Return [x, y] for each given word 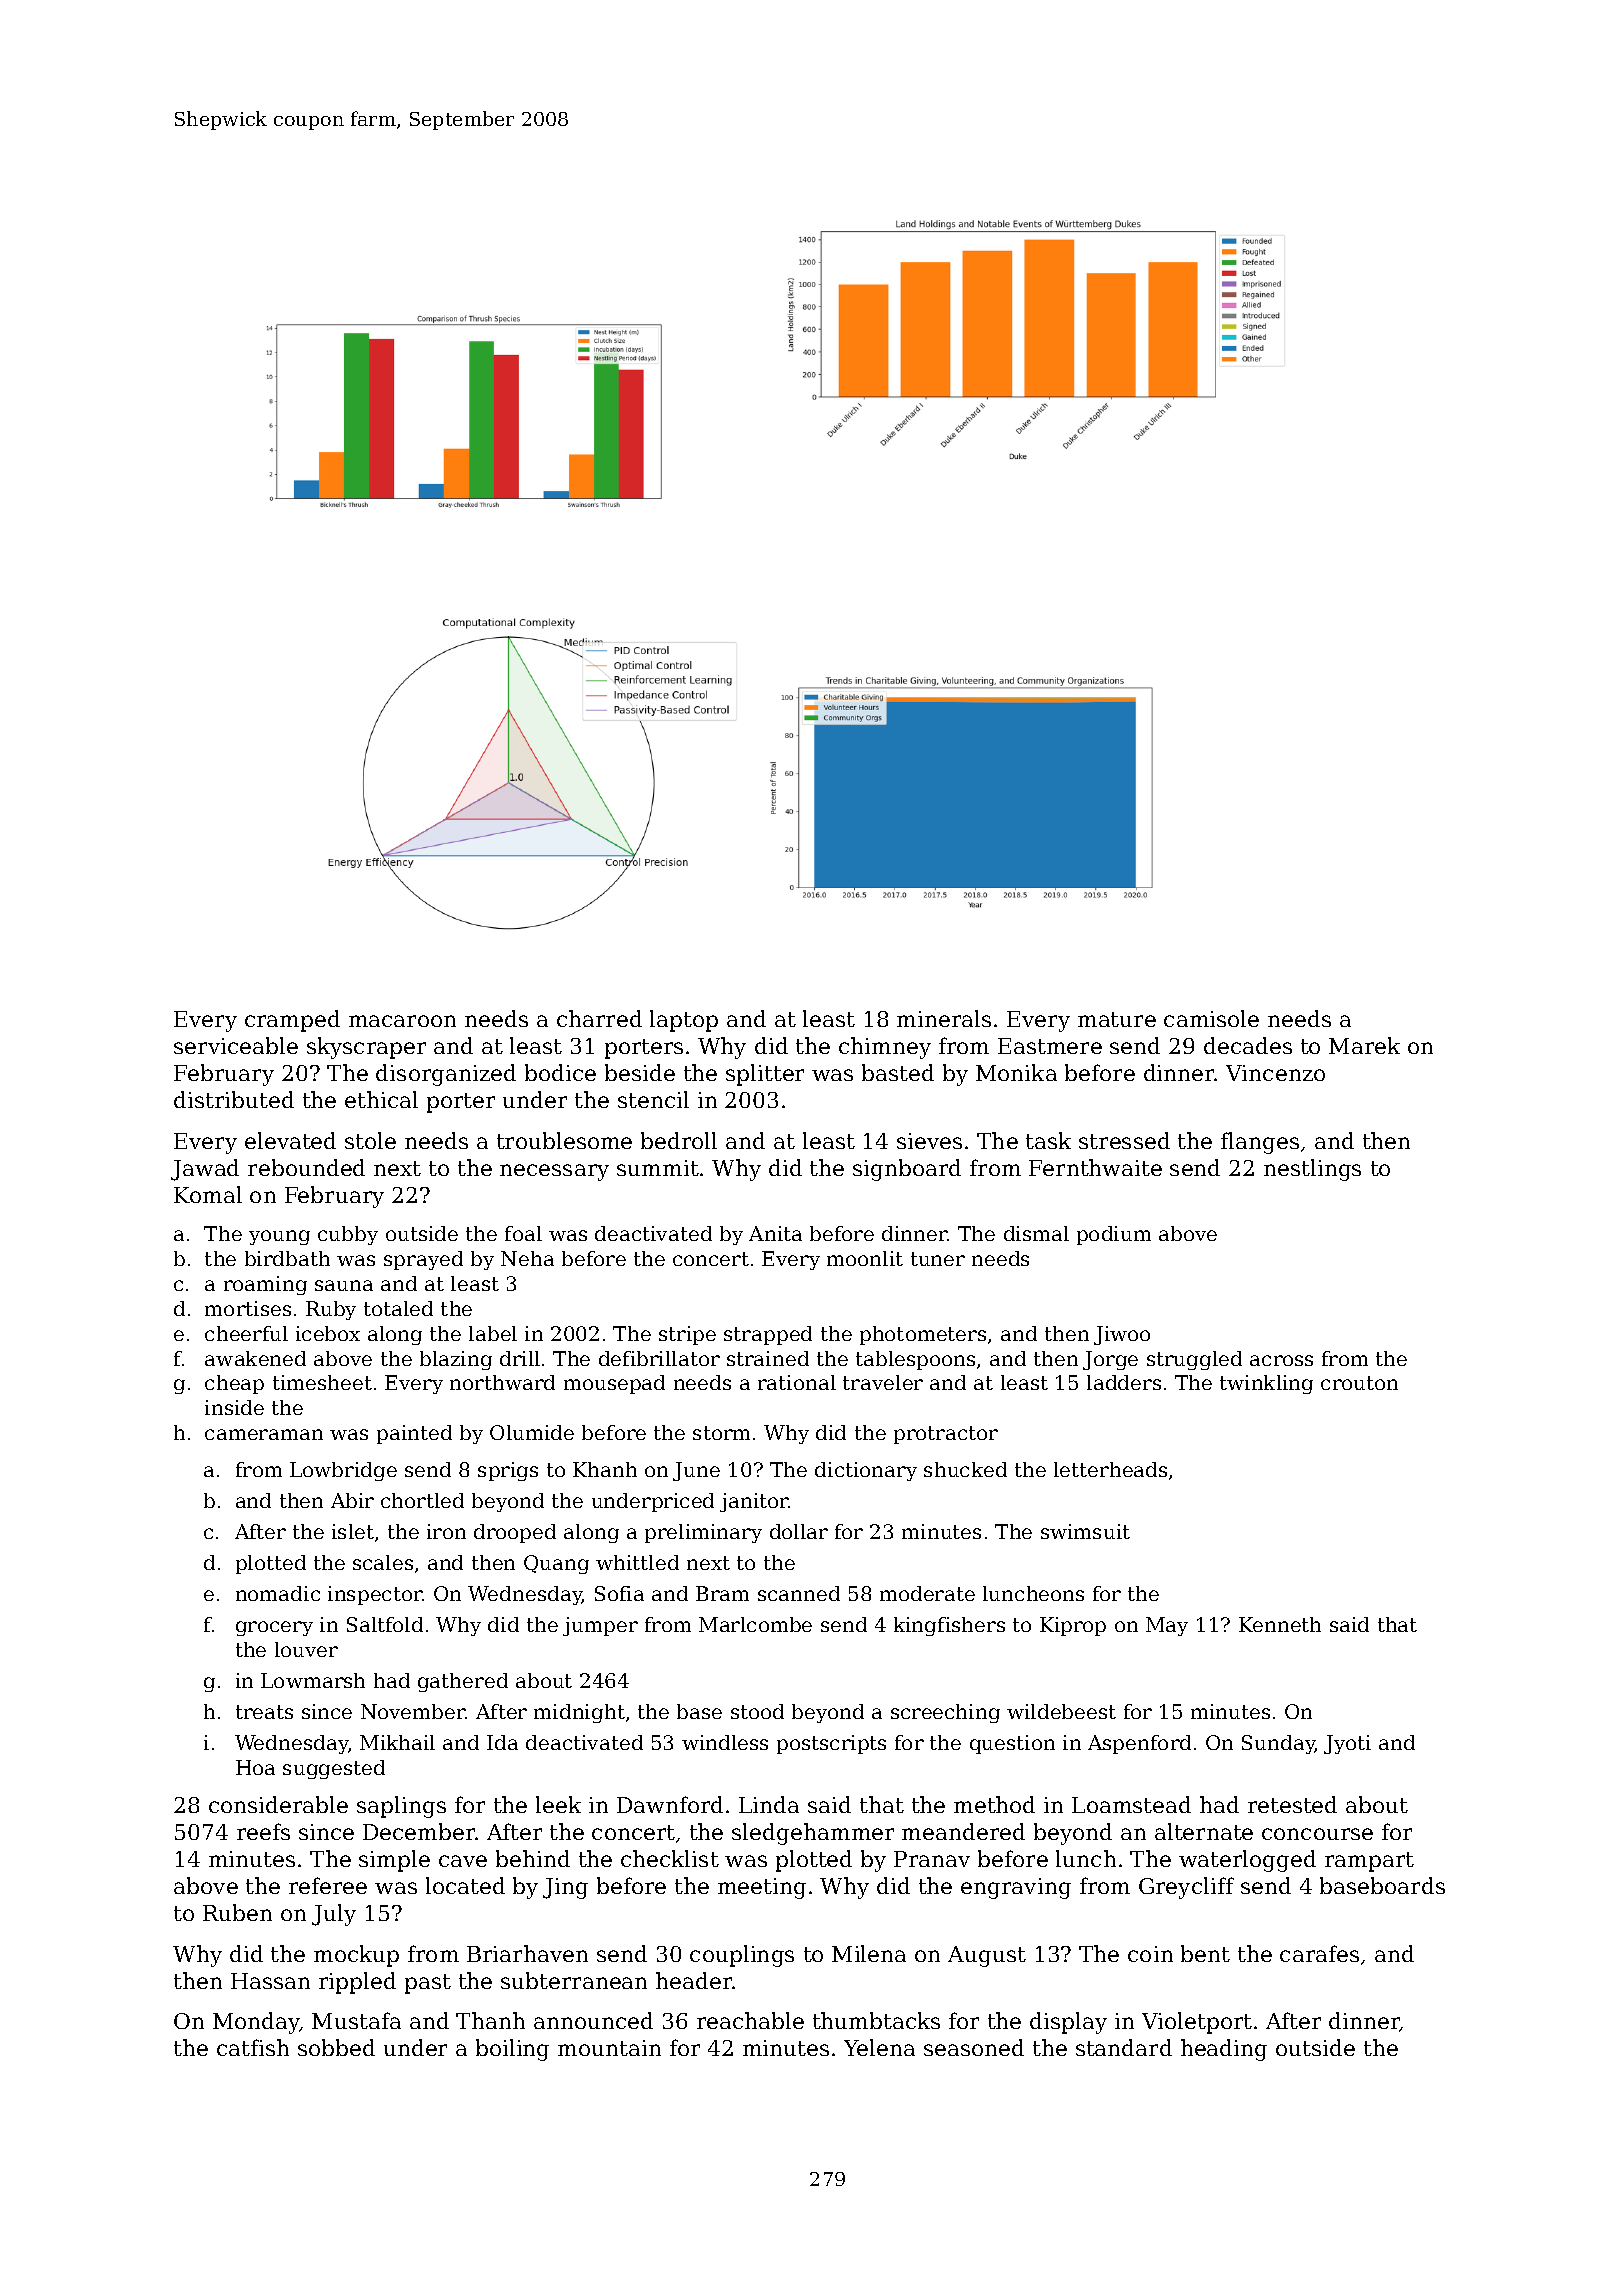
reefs [263, 1831]
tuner [938, 1259]
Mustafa [356, 2020]
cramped [292, 1021]
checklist [670, 1858]
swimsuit [1085, 1531]
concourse [1317, 1834]
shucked [965, 1469]
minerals [944, 1018]
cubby [348, 1235]
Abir [352, 1500]
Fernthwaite [1095, 1167]
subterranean [574, 1980]
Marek [1364, 1045]
